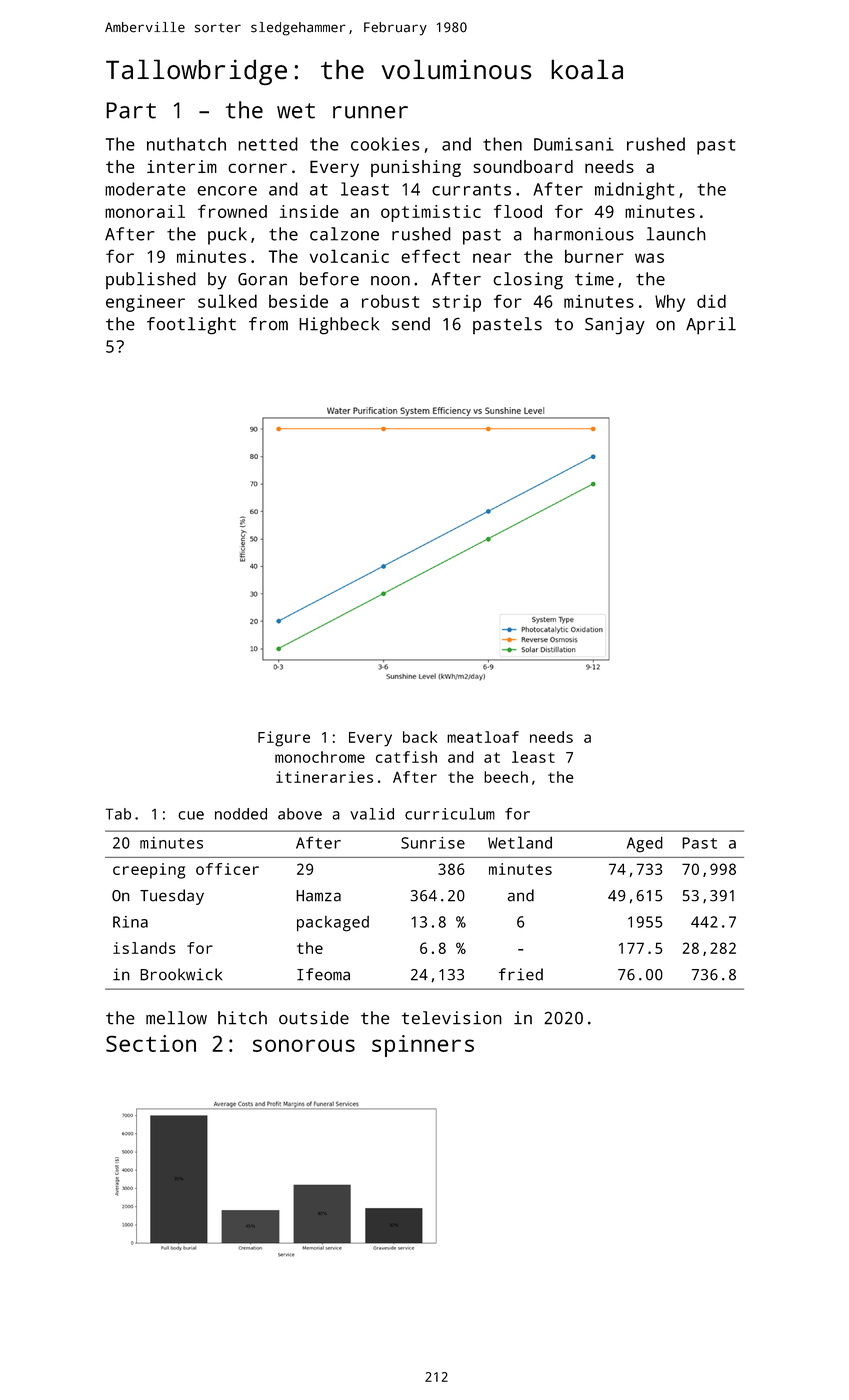 Image resolution: width=849 pixels, height=1400 pixels. I want to click on back, so click(420, 737).
